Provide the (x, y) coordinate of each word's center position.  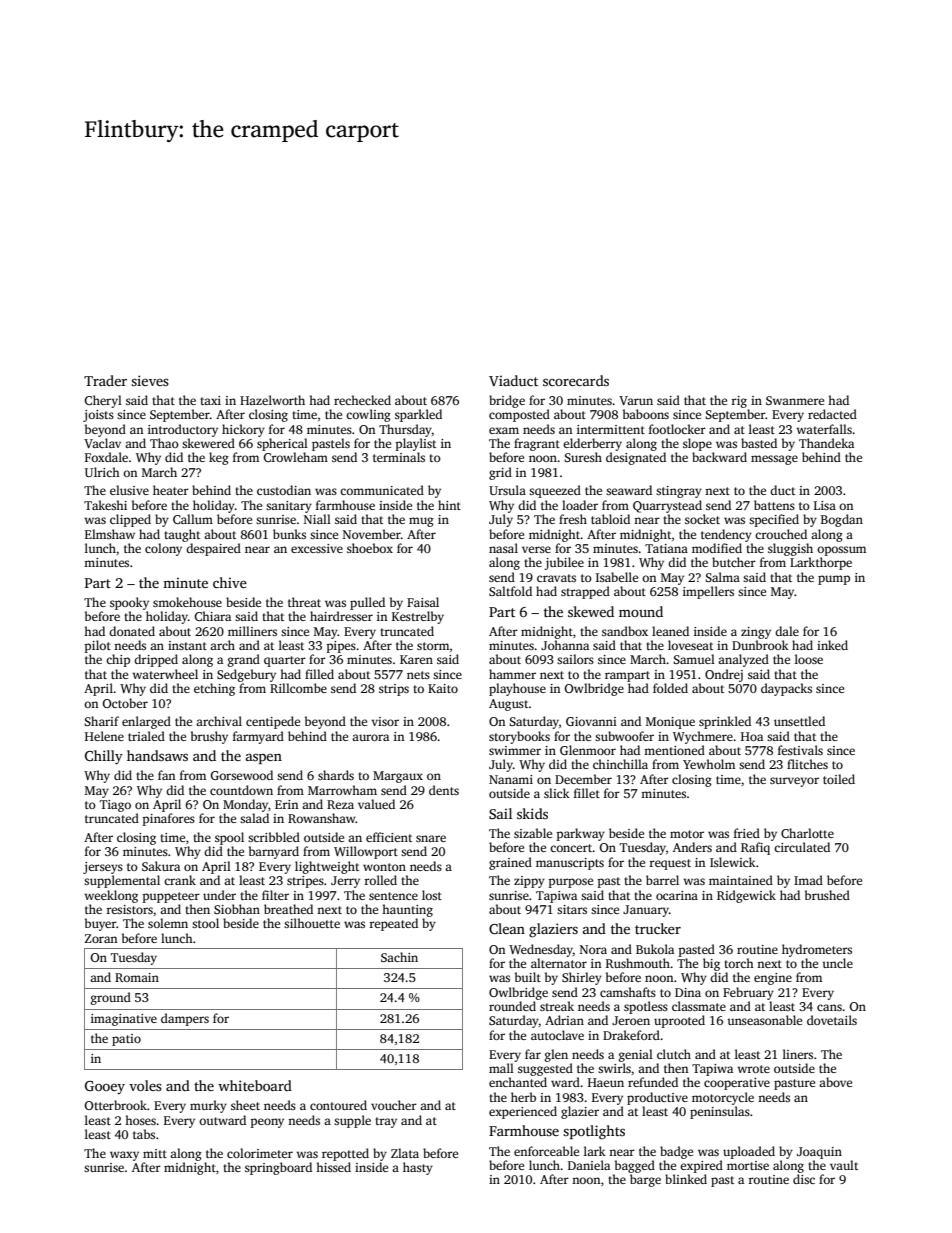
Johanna (565, 645)
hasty (418, 1168)
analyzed (743, 660)
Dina (688, 992)
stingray (679, 492)
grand (244, 660)
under (219, 895)
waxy (124, 1156)
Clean (507, 928)
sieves (150, 380)
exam (504, 430)
